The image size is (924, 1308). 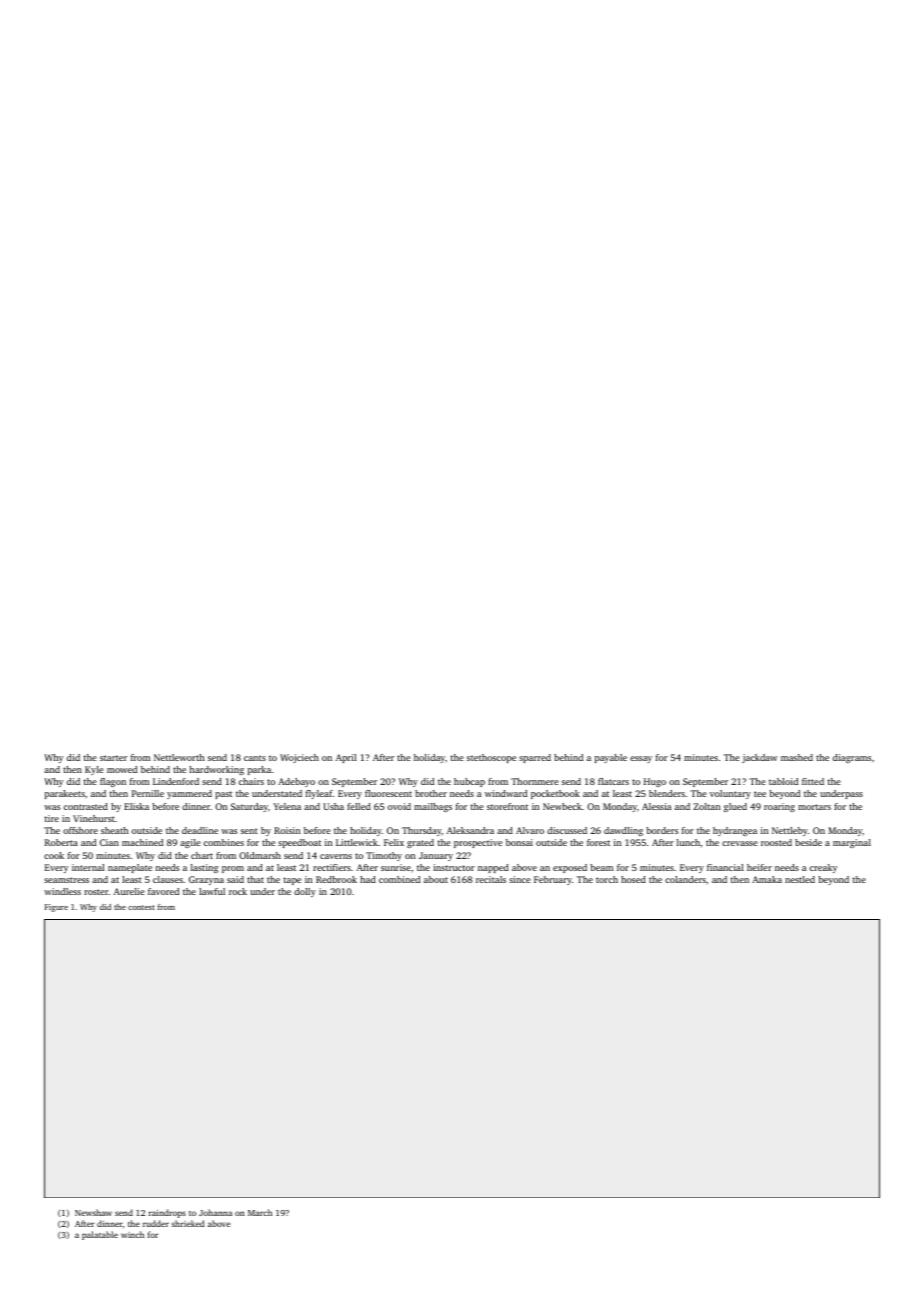 I want to click on stethoscope, so click(x=491, y=758).
